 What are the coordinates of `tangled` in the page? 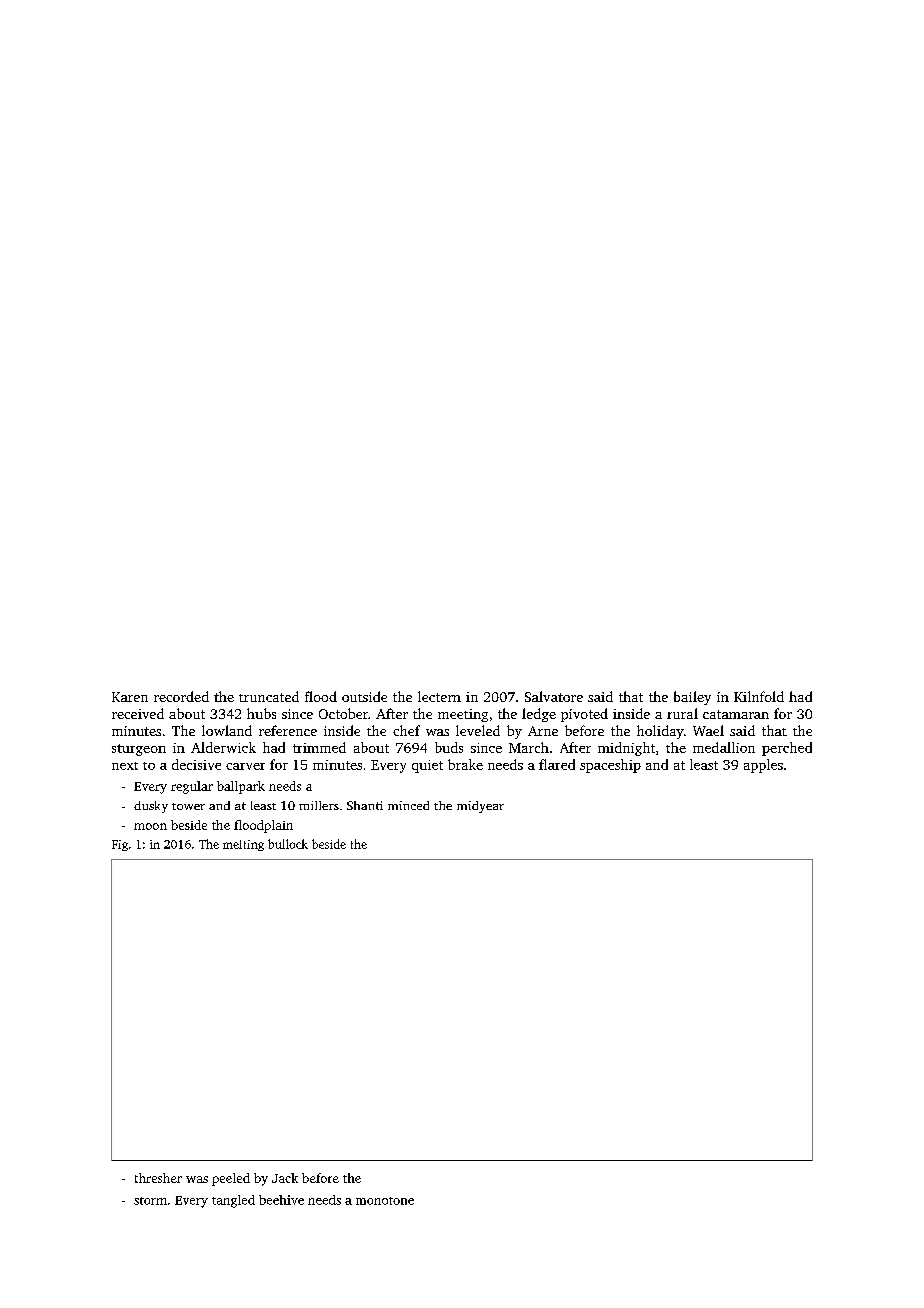 It's located at (233, 1201).
